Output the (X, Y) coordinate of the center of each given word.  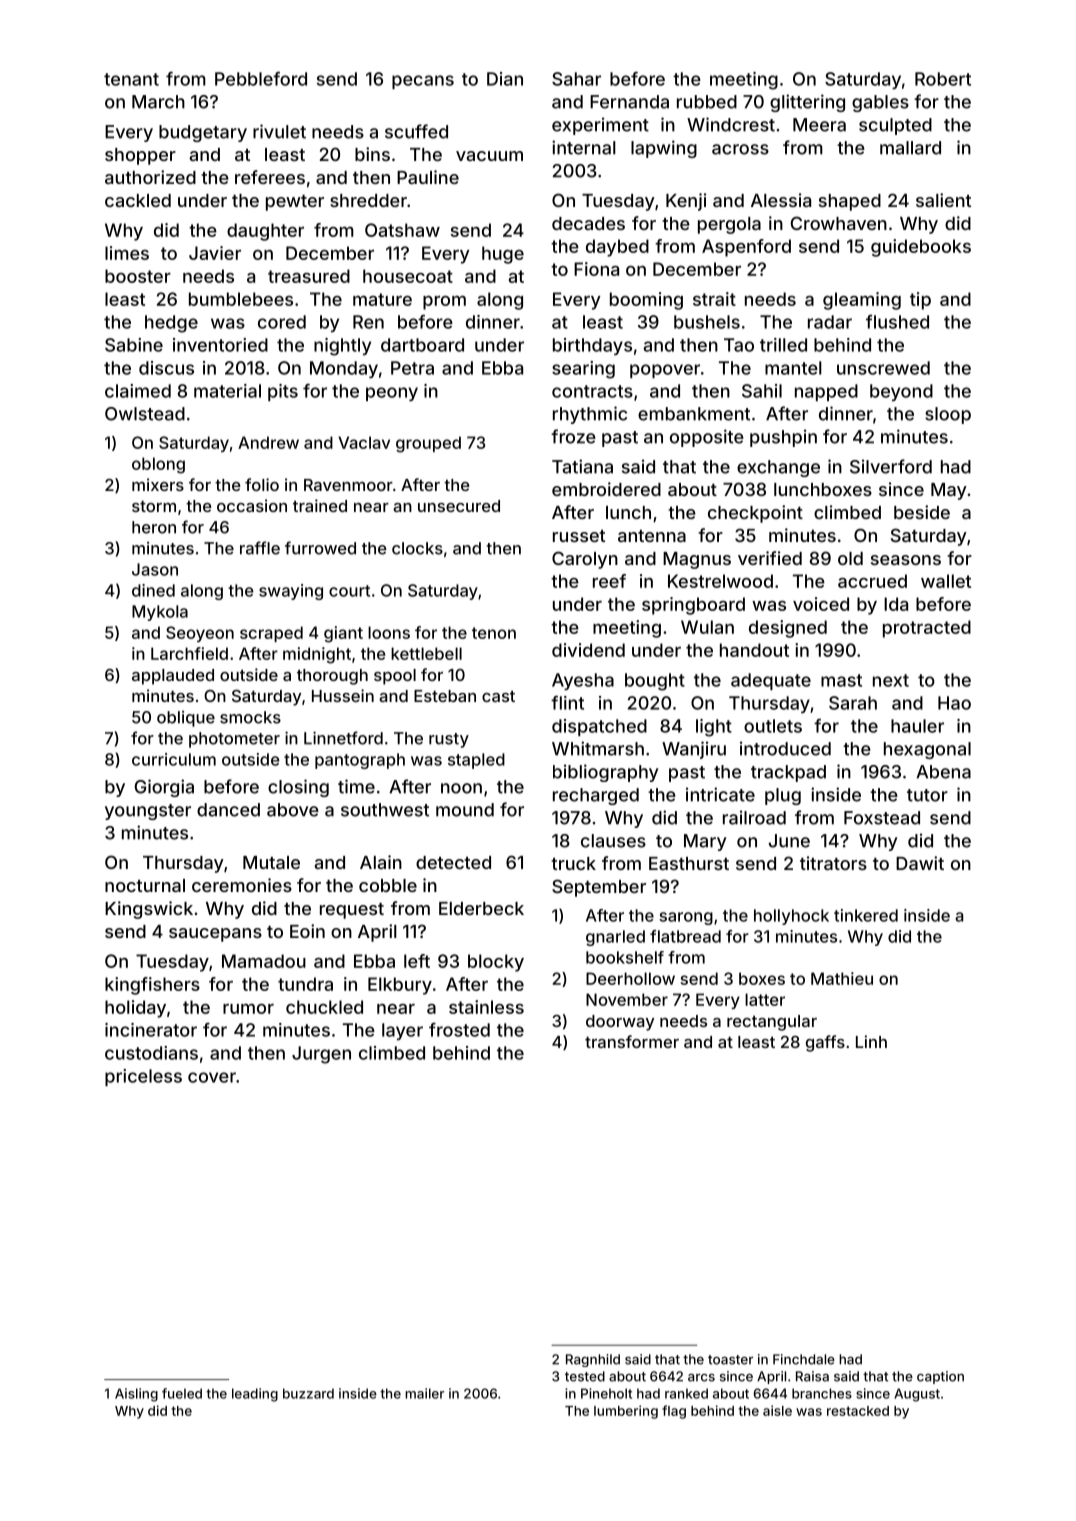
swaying (291, 592)
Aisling (136, 1395)
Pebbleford (261, 78)
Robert (943, 79)
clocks (417, 548)
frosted (459, 1030)
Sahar (576, 79)
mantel (793, 368)
